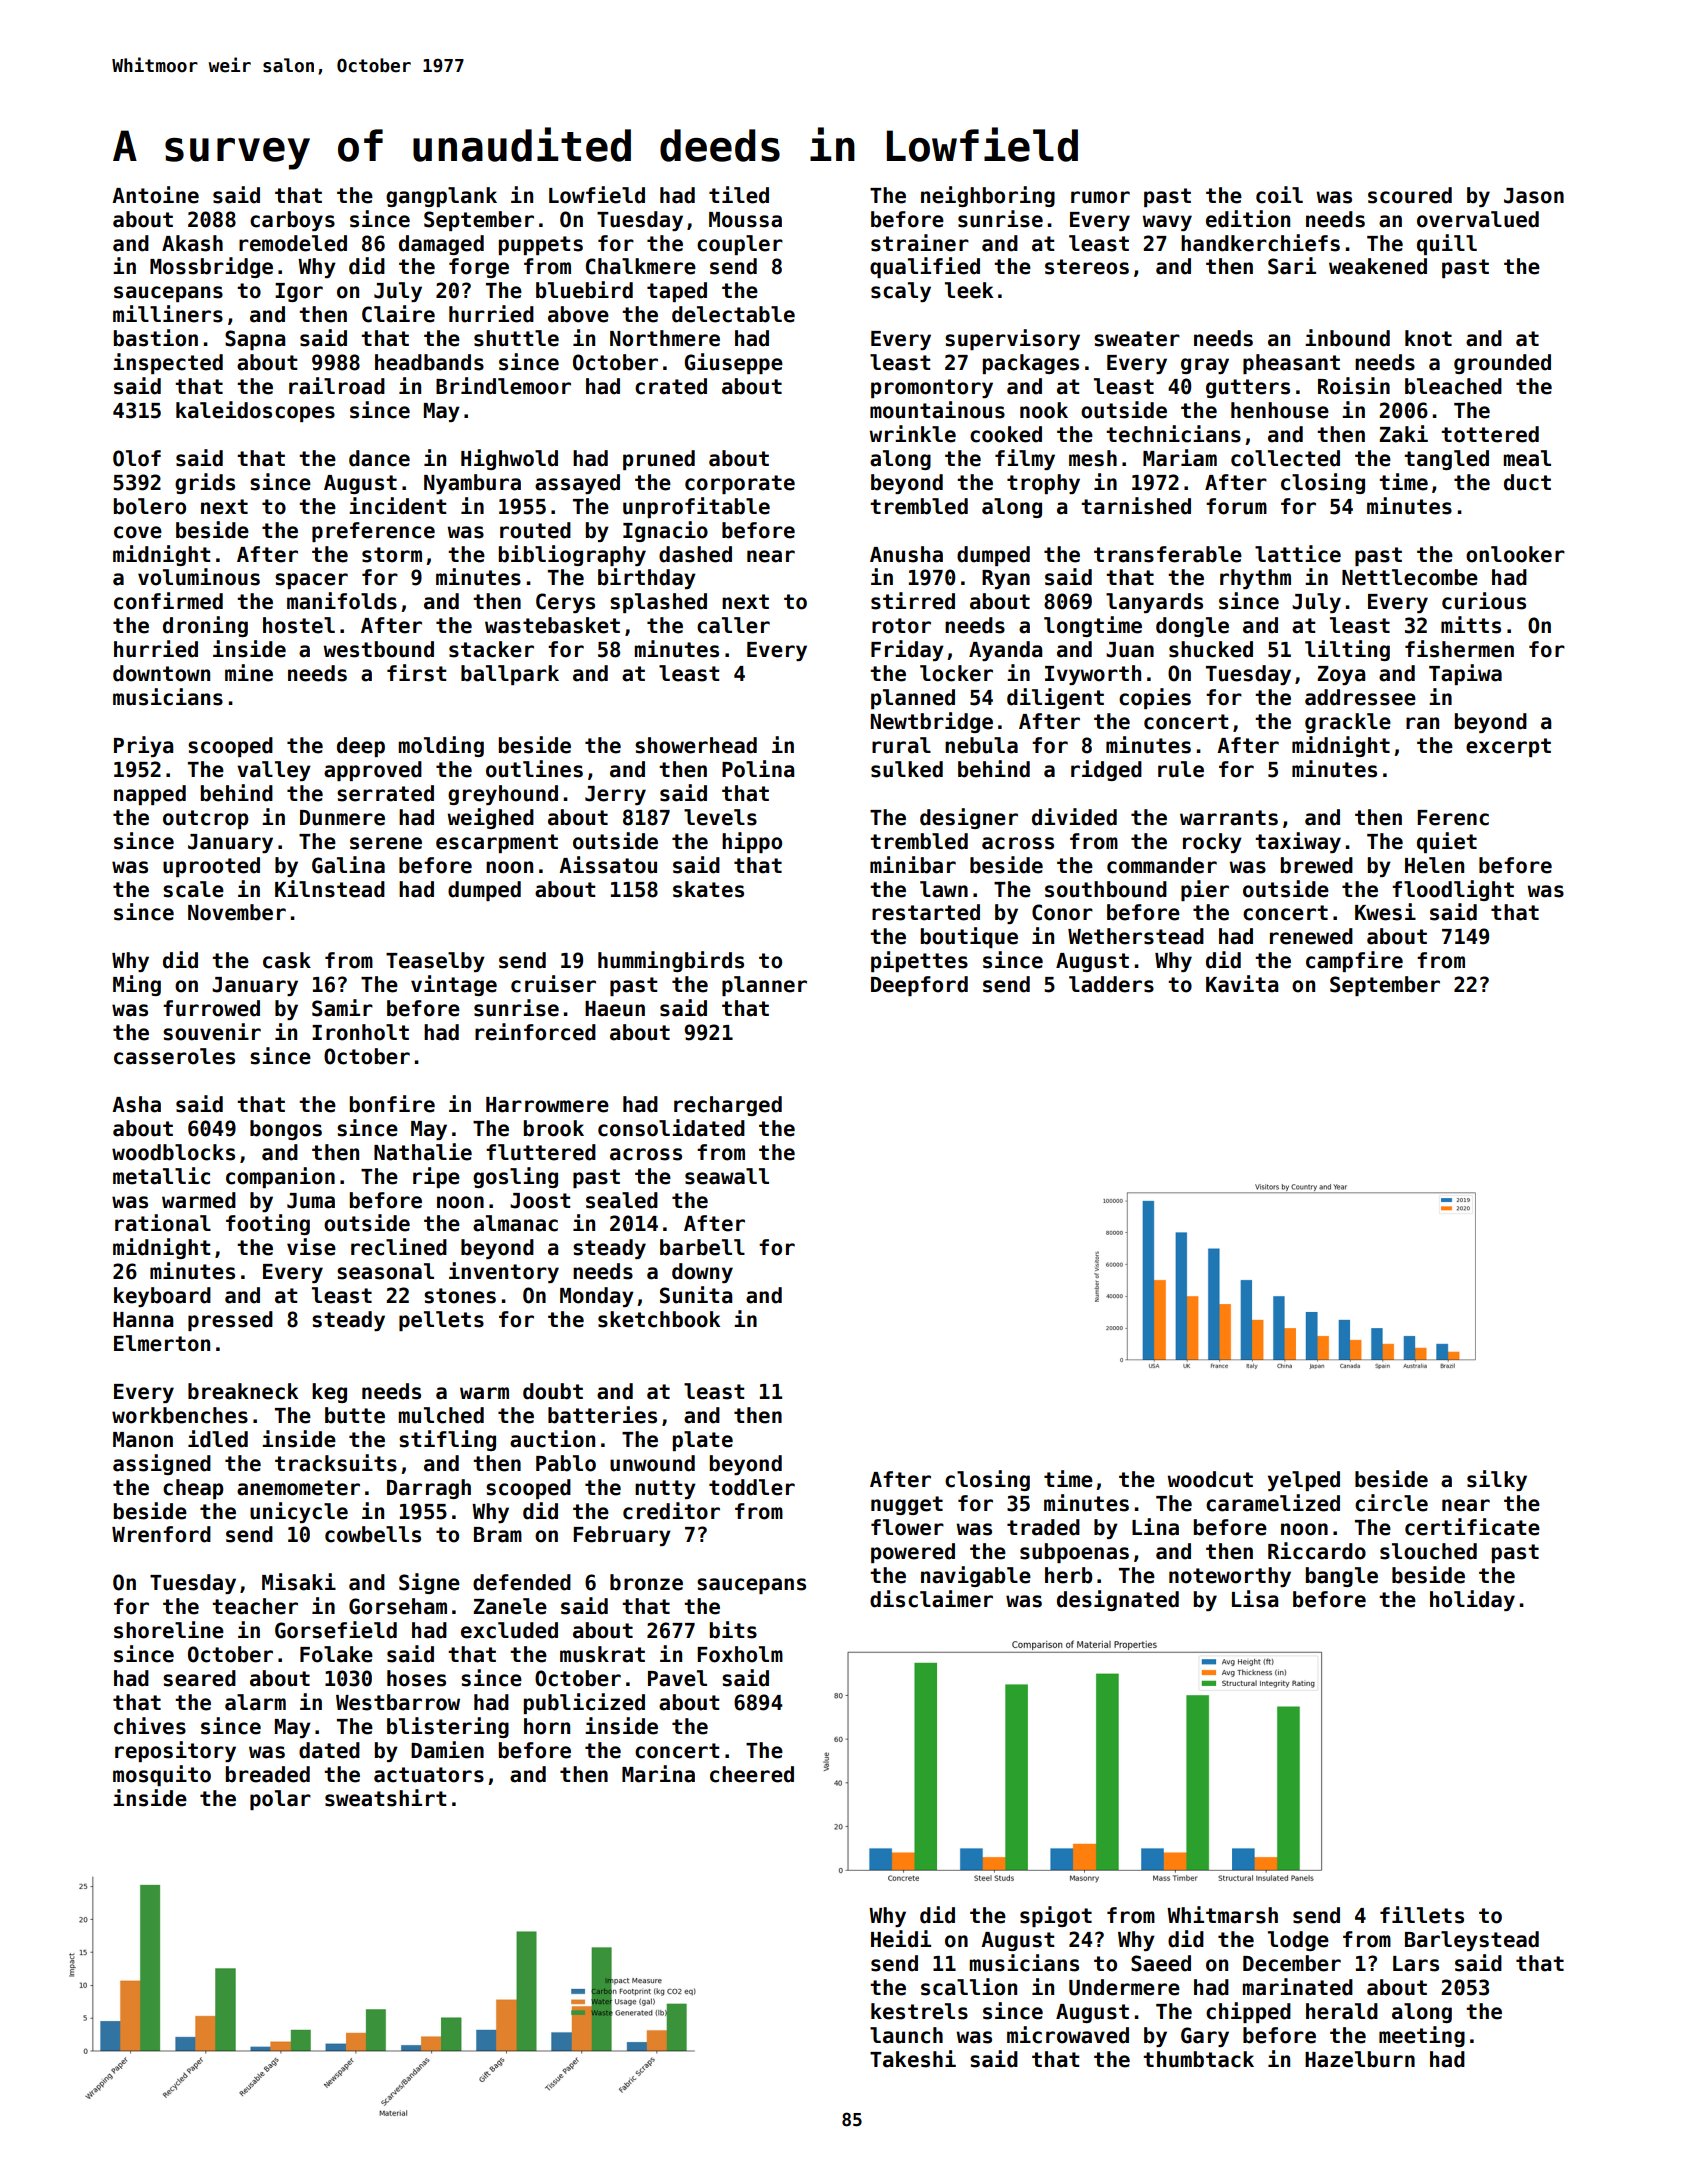  What do you see at coordinates (1304, 1481) in the image?
I see `yelped` at bounding box center [1304, 1481].
